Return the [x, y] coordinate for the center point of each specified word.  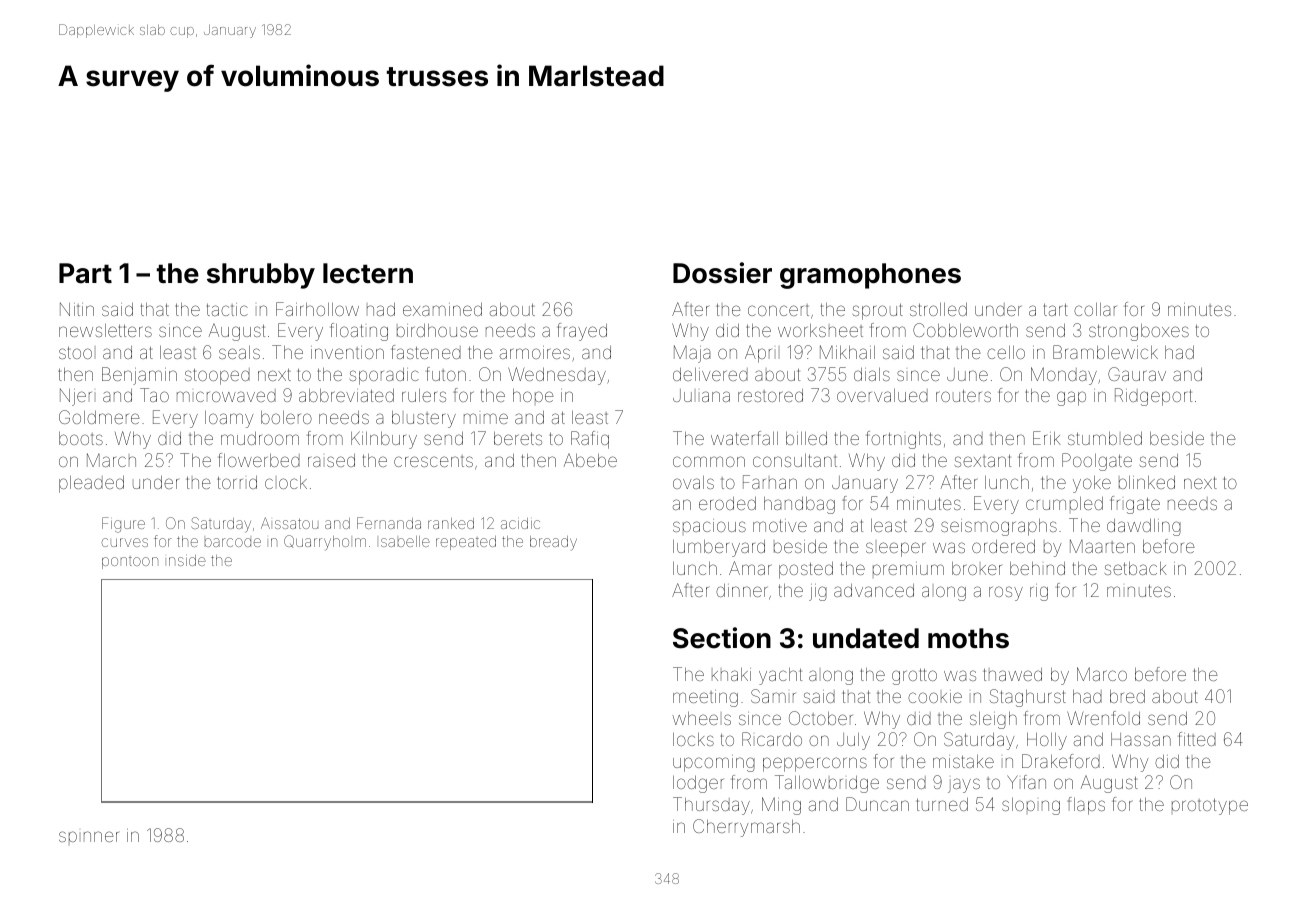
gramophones [870, 276]
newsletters [105, 330]
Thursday [711, 806]
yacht [780, 676]
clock [286, 482]
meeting [705, 698]
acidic [520, 523]
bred [1127, 696]
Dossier [722, 273]
